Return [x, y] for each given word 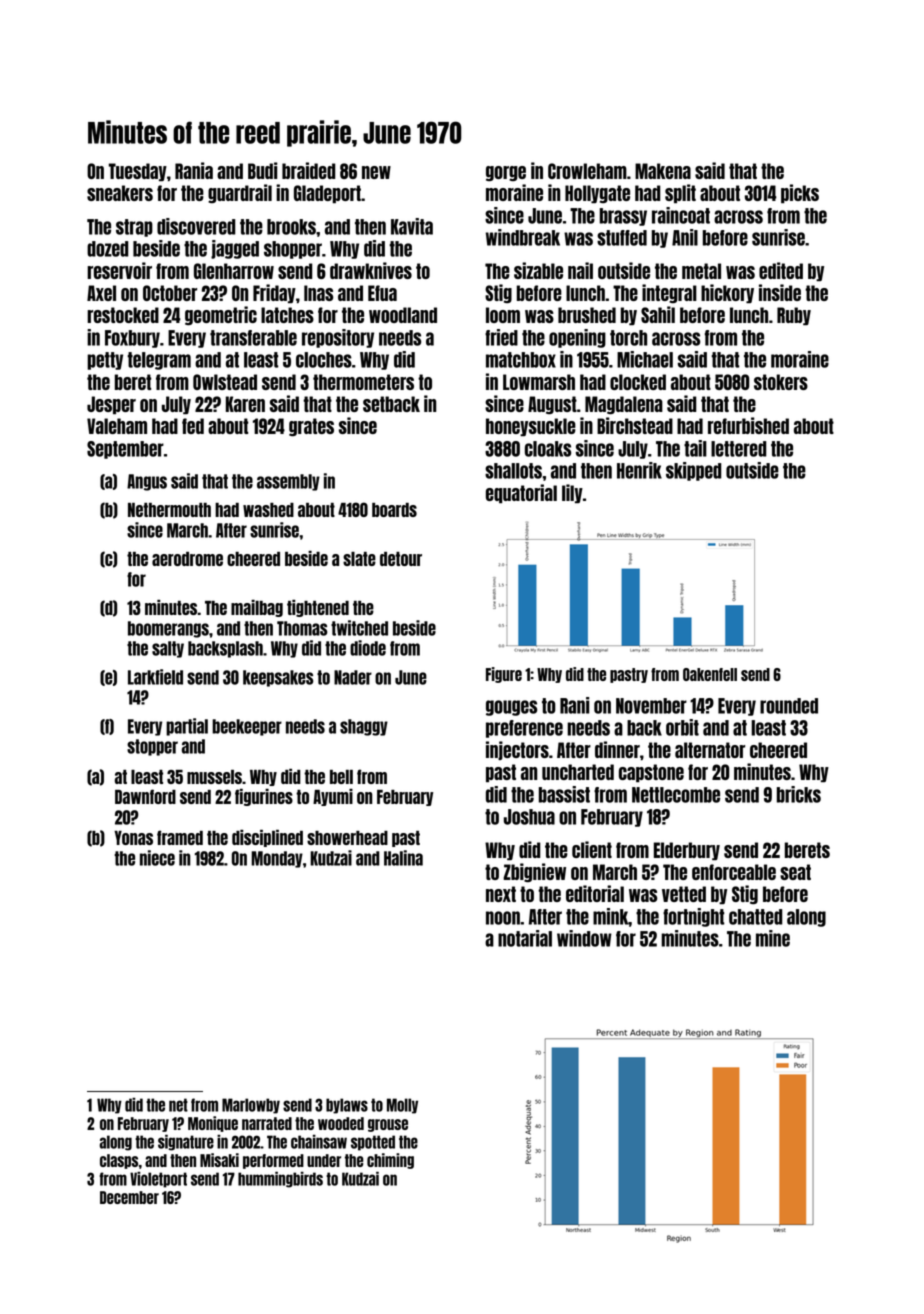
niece [157, 858]
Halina [403, 858]
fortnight [694, 917]
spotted [373, 1143]
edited [781, 270]
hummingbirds [280, 1179]
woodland [403, 315]
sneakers [120, 193]
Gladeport [327, 194]
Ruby [794, 316]
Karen [245, 404]
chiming [390, 1161]
